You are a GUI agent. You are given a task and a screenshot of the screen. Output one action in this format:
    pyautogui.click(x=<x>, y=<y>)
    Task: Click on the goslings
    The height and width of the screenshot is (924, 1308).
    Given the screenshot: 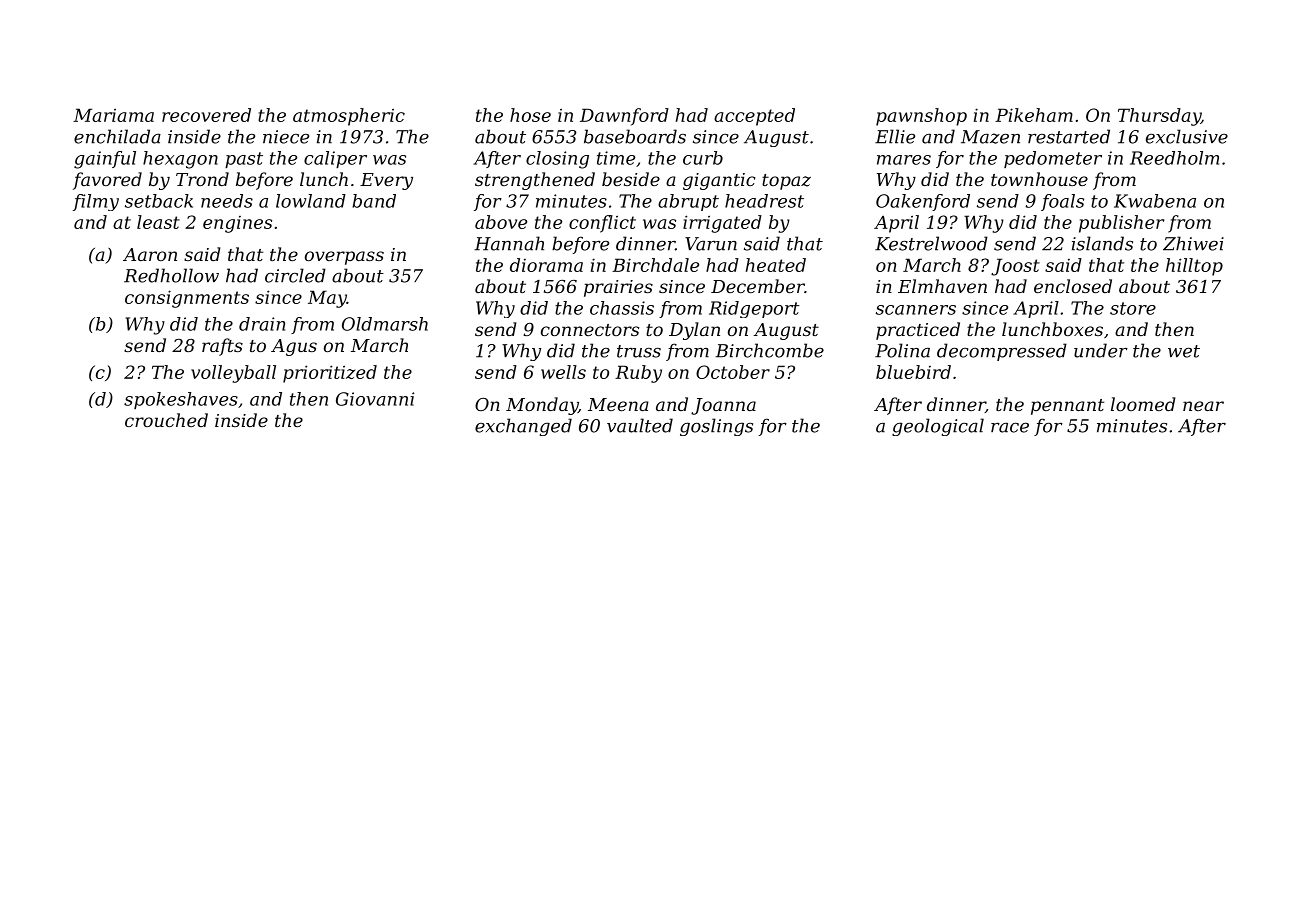 What is the action you would take?
    pyautogui.click(x=716, y=427)
